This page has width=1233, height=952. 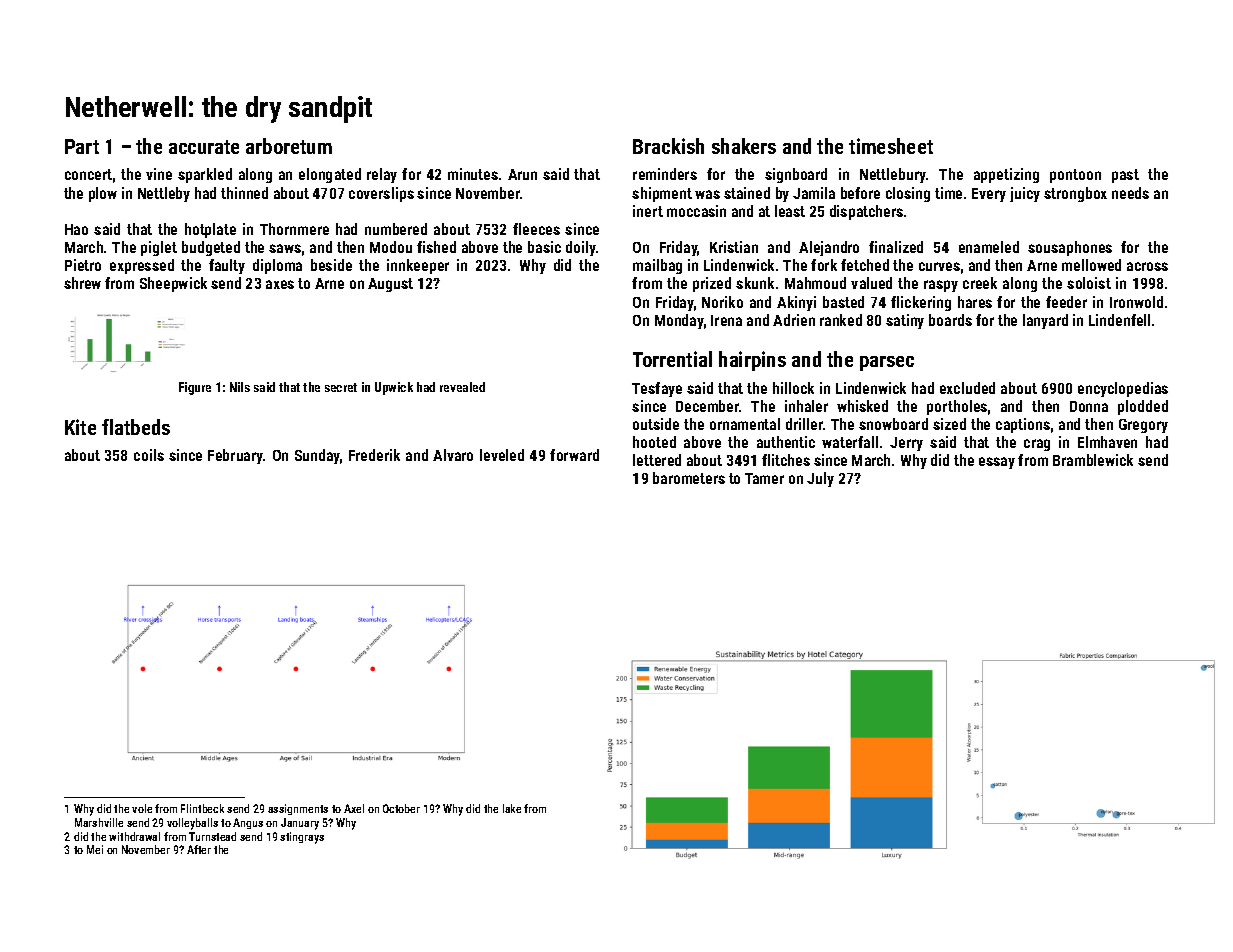 I want to click on coils, so click(x=149, y=455).
